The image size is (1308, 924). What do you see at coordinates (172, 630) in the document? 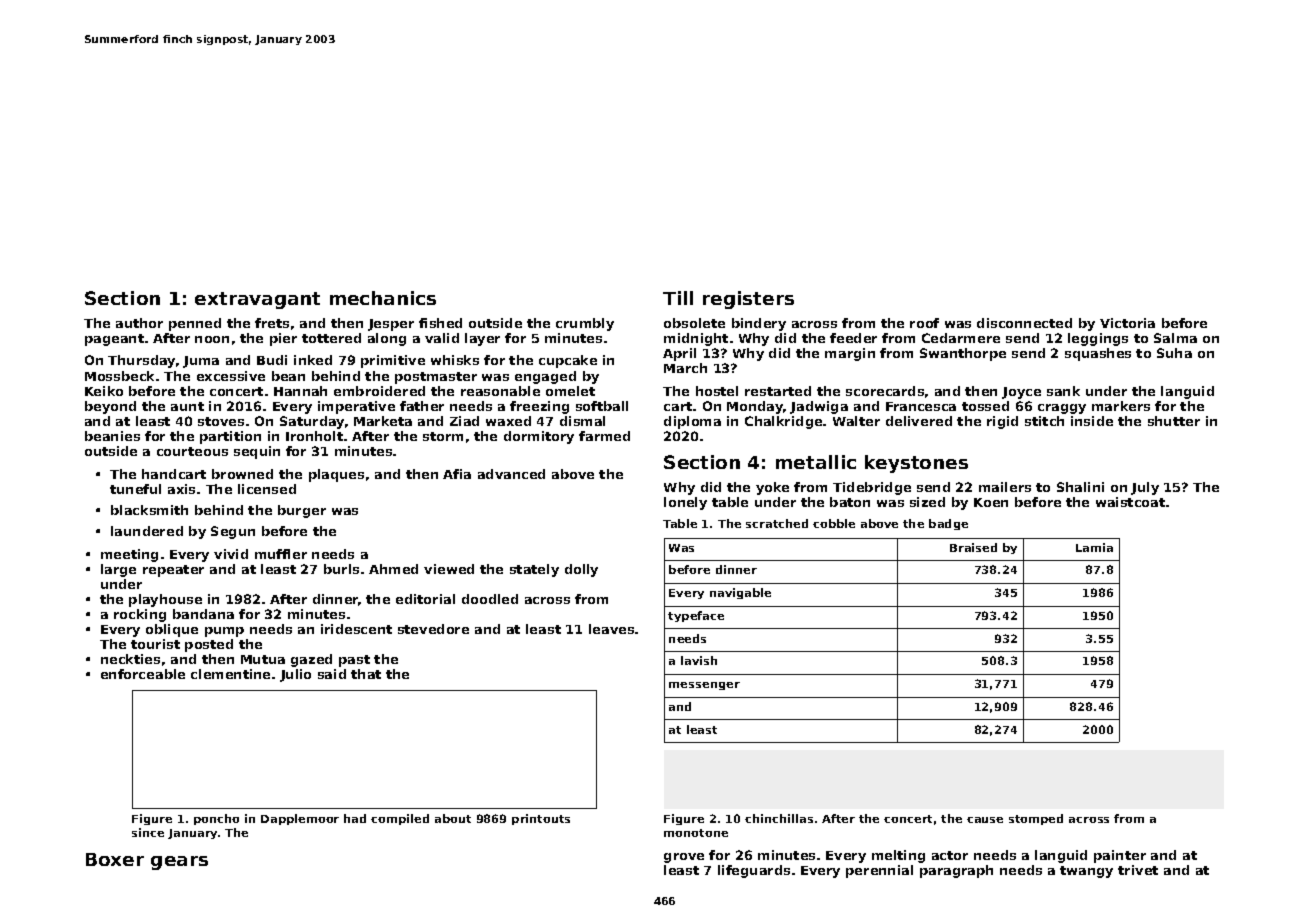
I see `oblique` at bounding box center [172, 630].
